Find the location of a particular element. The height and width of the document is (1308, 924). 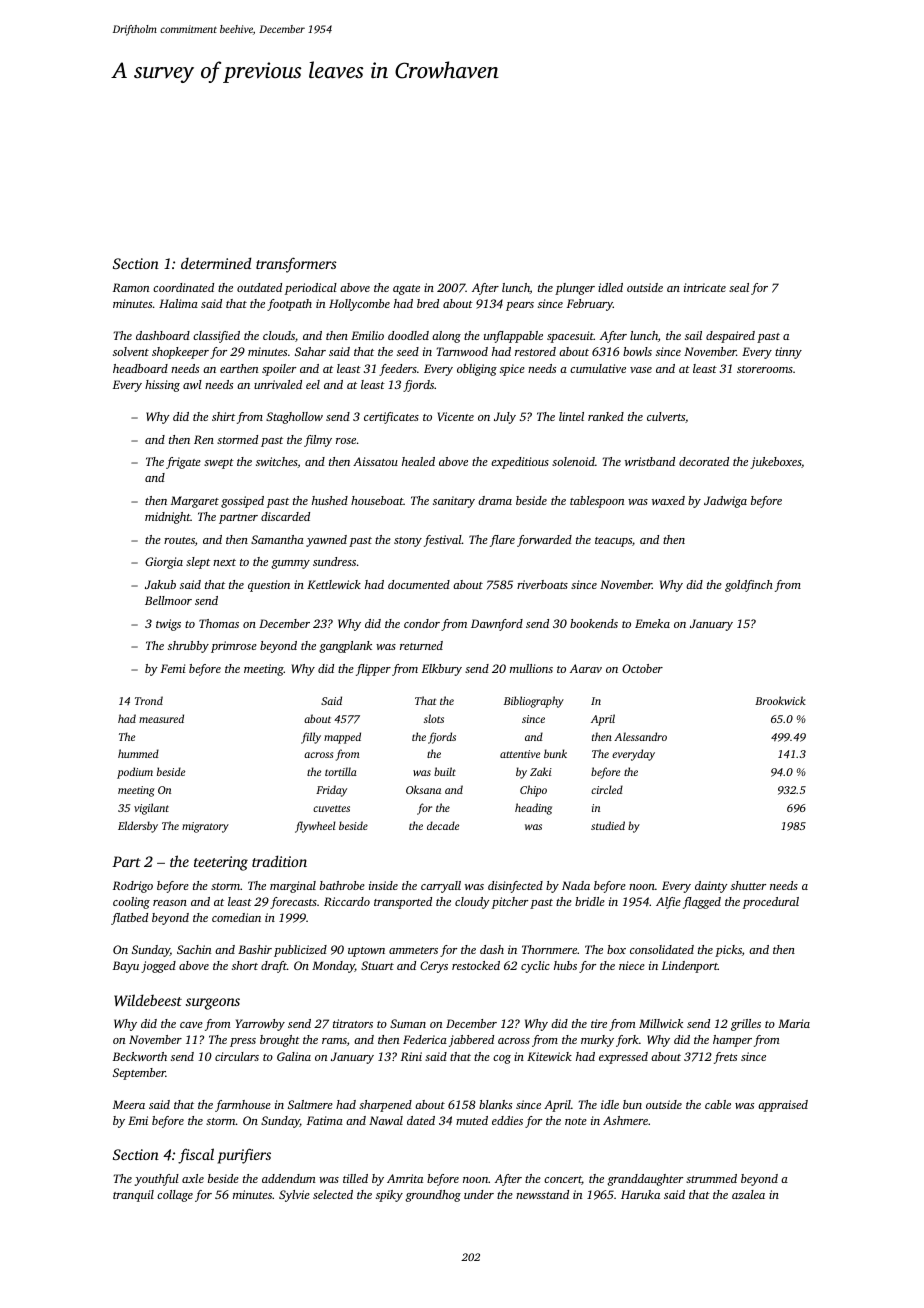

Beckworth is located at coordinates (140, 1056).
